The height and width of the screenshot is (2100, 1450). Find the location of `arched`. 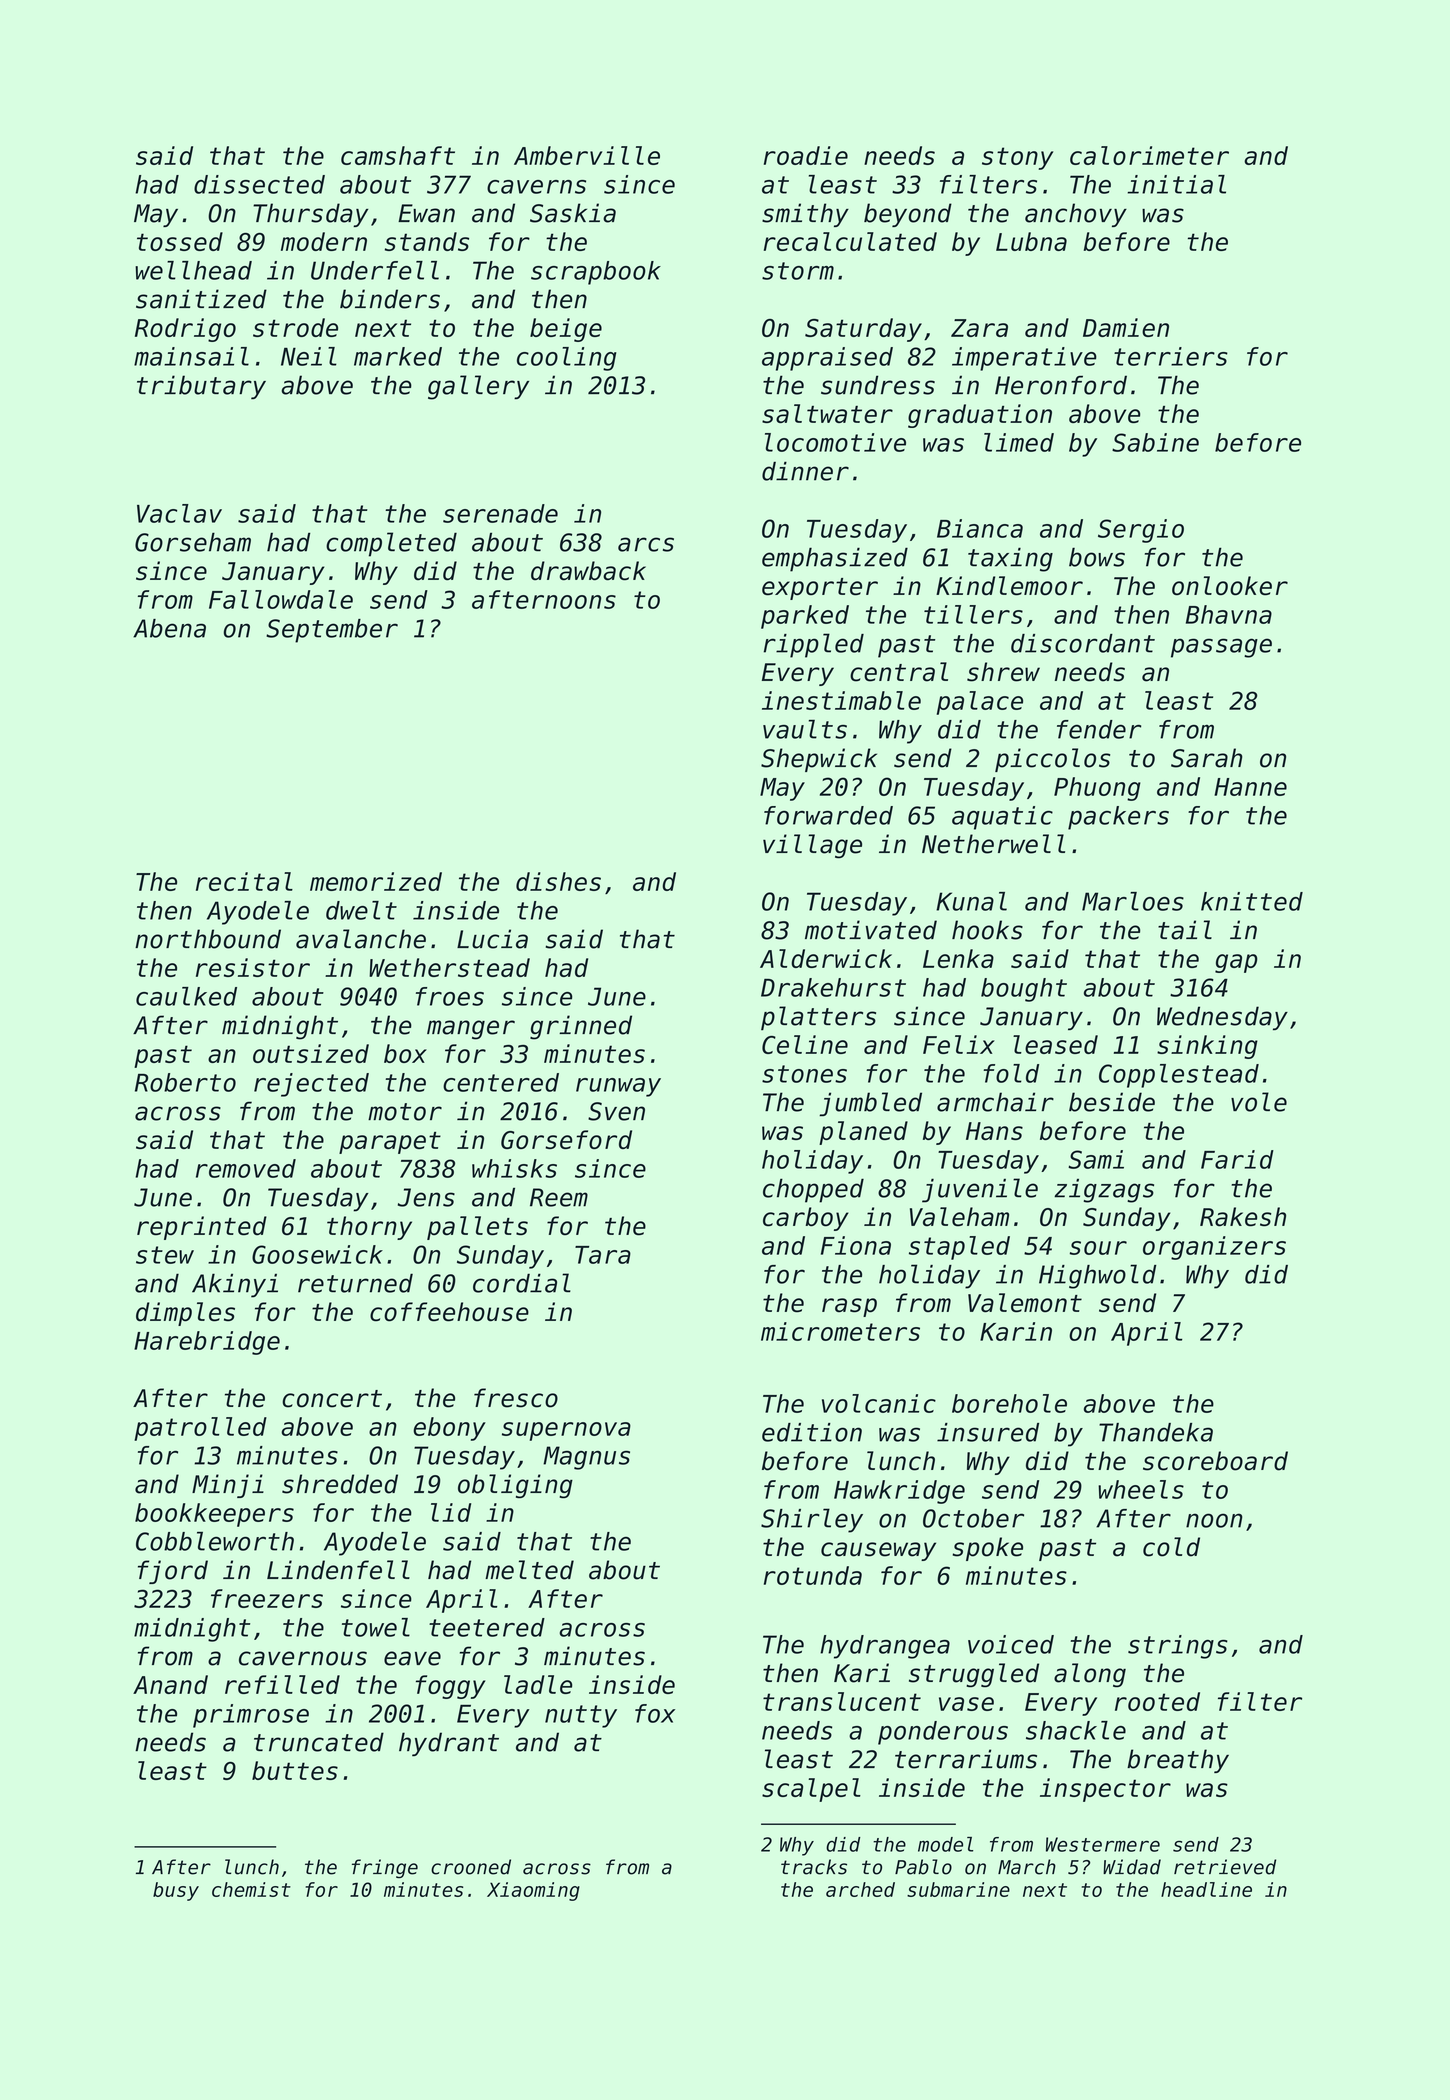

arched is located at coordinates (860, 1889).
